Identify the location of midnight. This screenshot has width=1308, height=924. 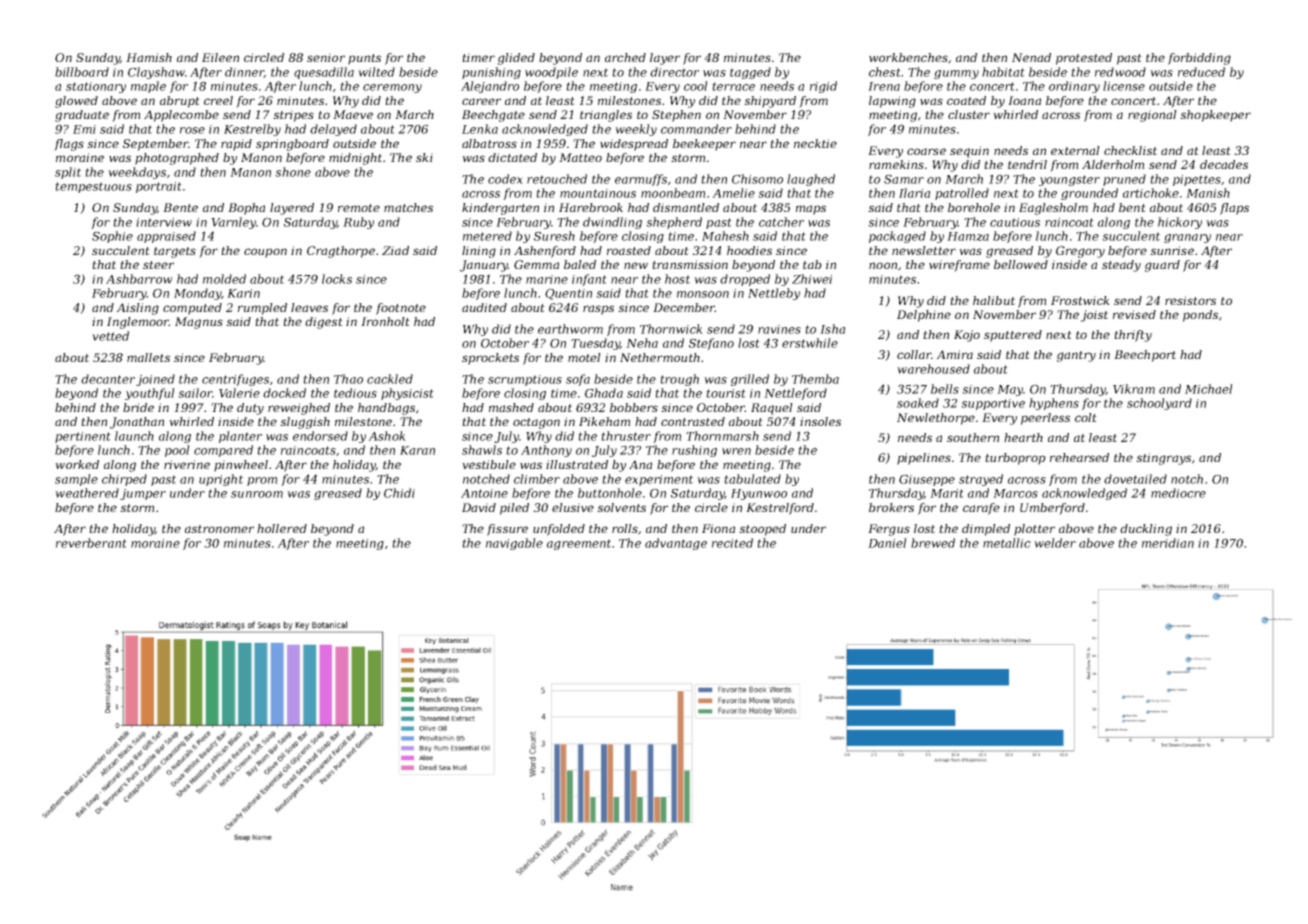
(355, 159).
